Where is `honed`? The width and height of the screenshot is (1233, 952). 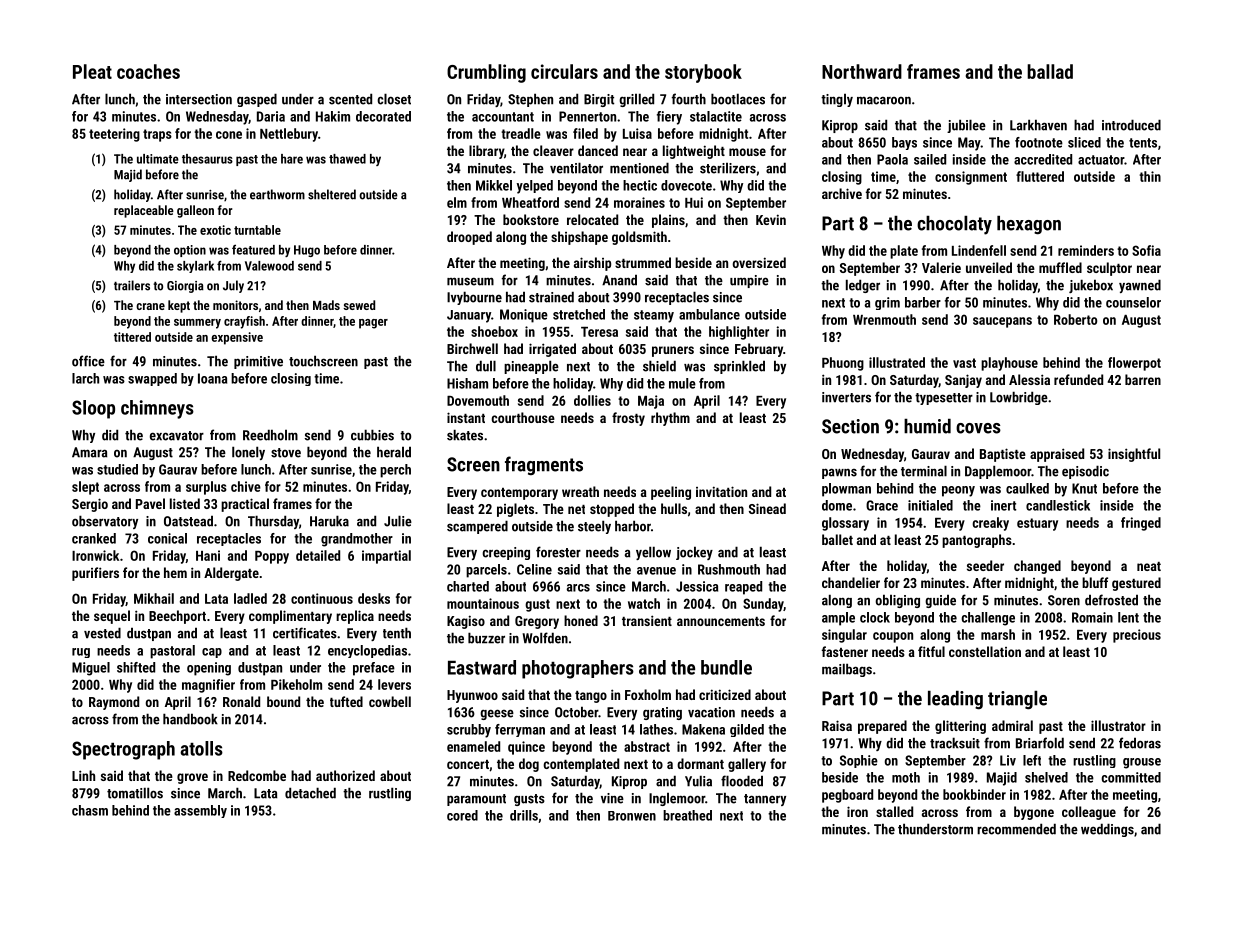 honed is located at coordinates (581, 620).
